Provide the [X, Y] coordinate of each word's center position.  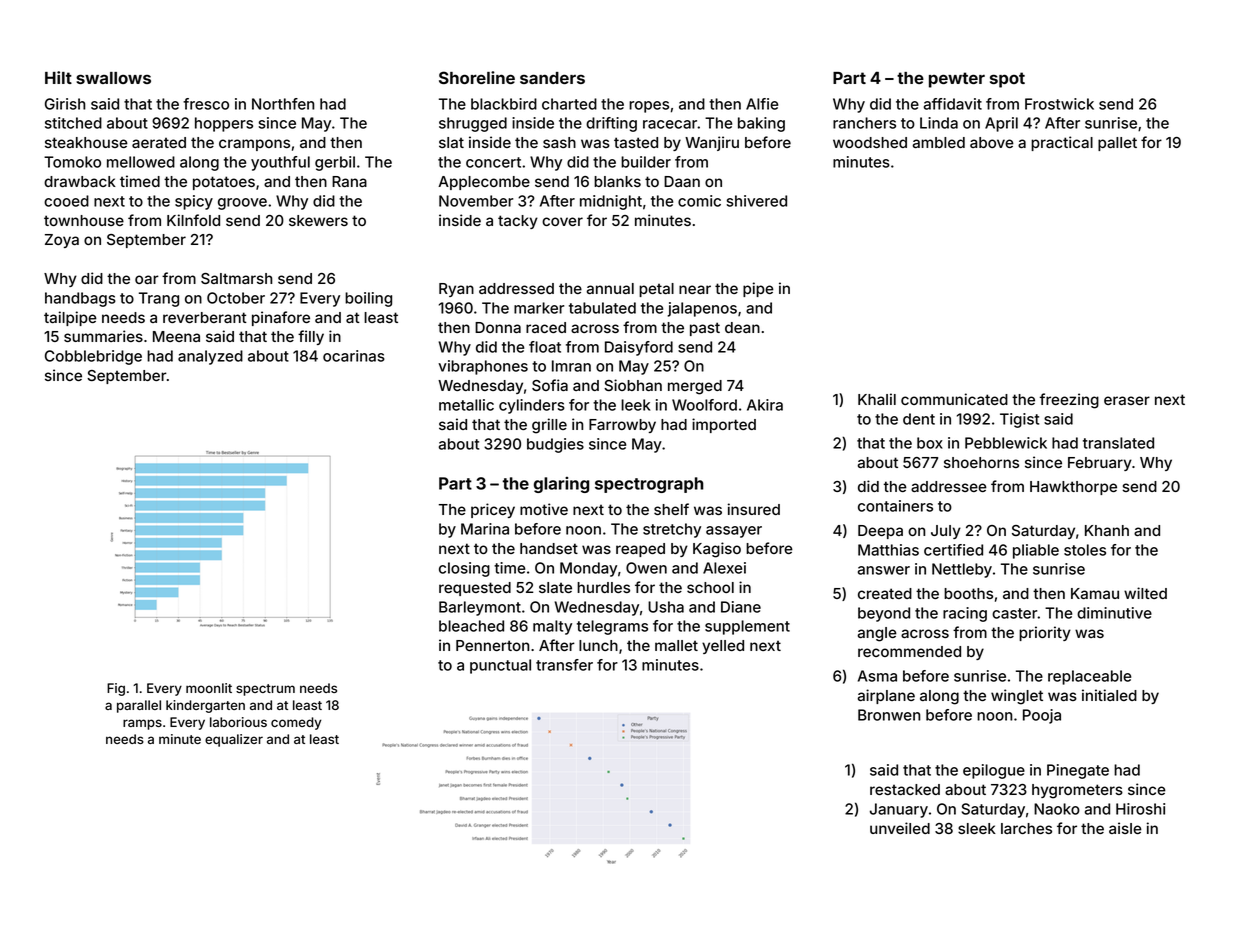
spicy [194, 202]
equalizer [234, 740]
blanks [617, 181]
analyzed [210, 357]
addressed [516, 288]
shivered [757, 201]
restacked [905, 789]
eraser [1127, 400]
